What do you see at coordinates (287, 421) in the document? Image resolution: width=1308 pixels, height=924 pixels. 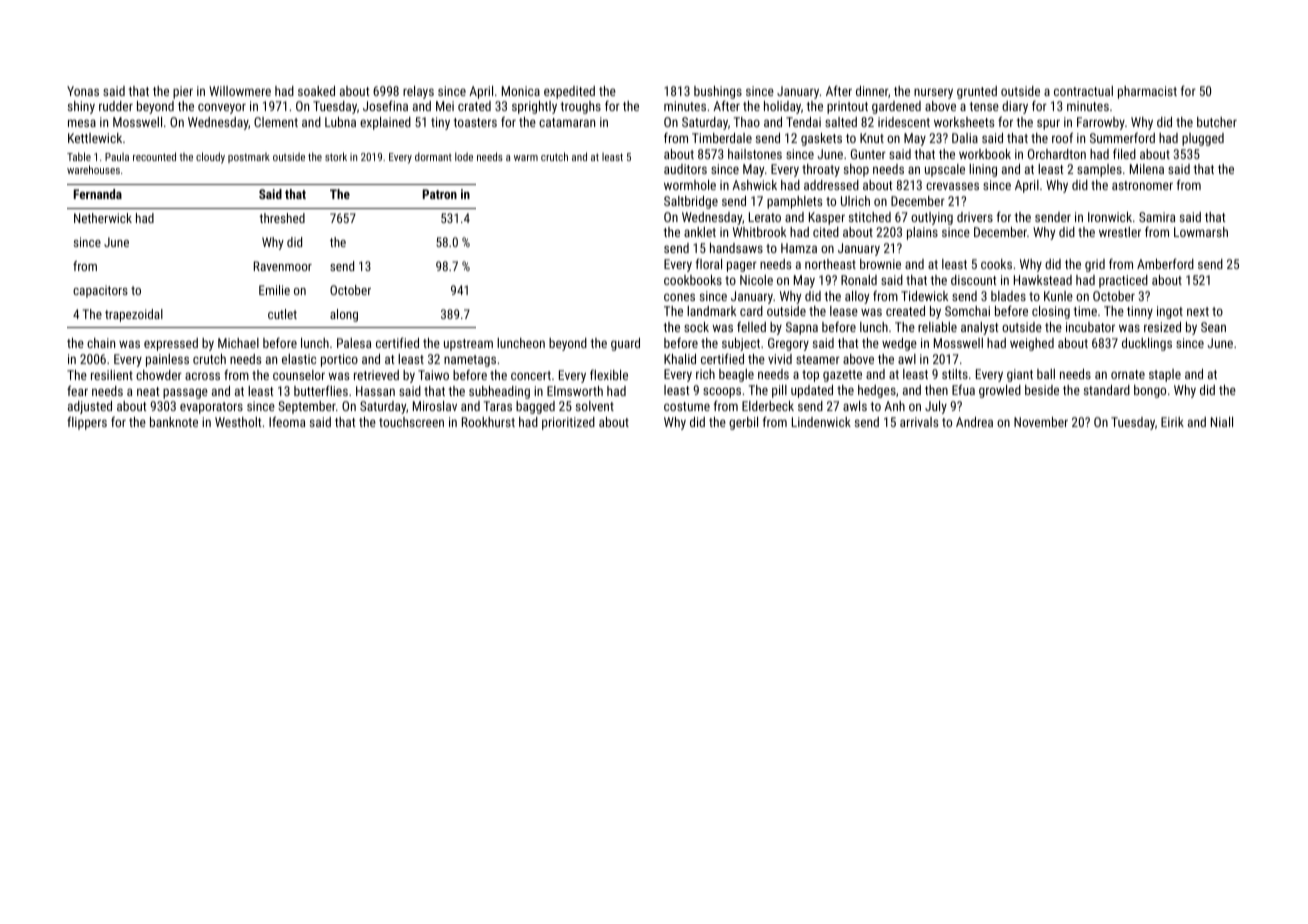 I see `Ifeoma` at bounding box center [287, 421].
